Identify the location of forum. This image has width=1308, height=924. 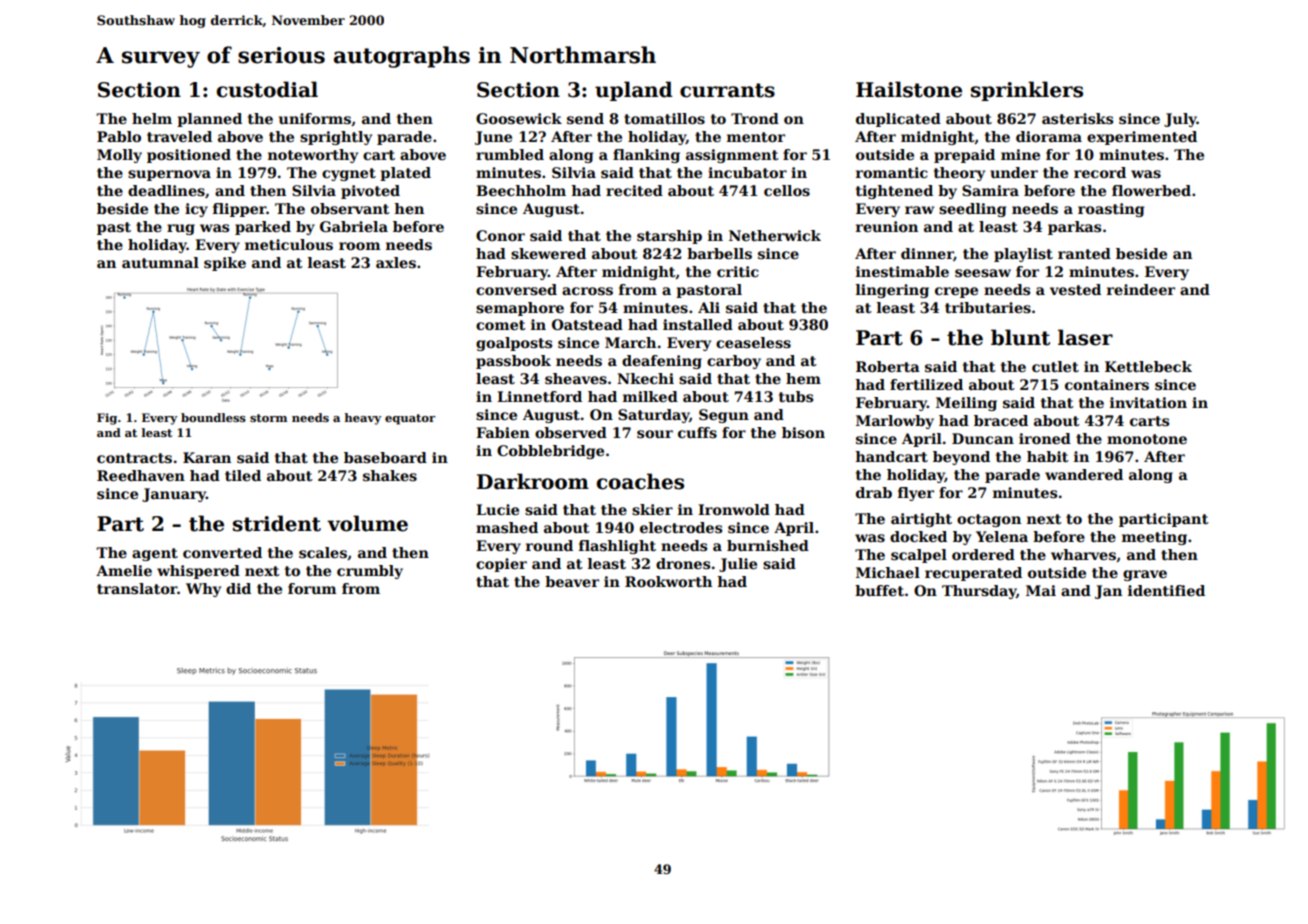
(312, 588).
